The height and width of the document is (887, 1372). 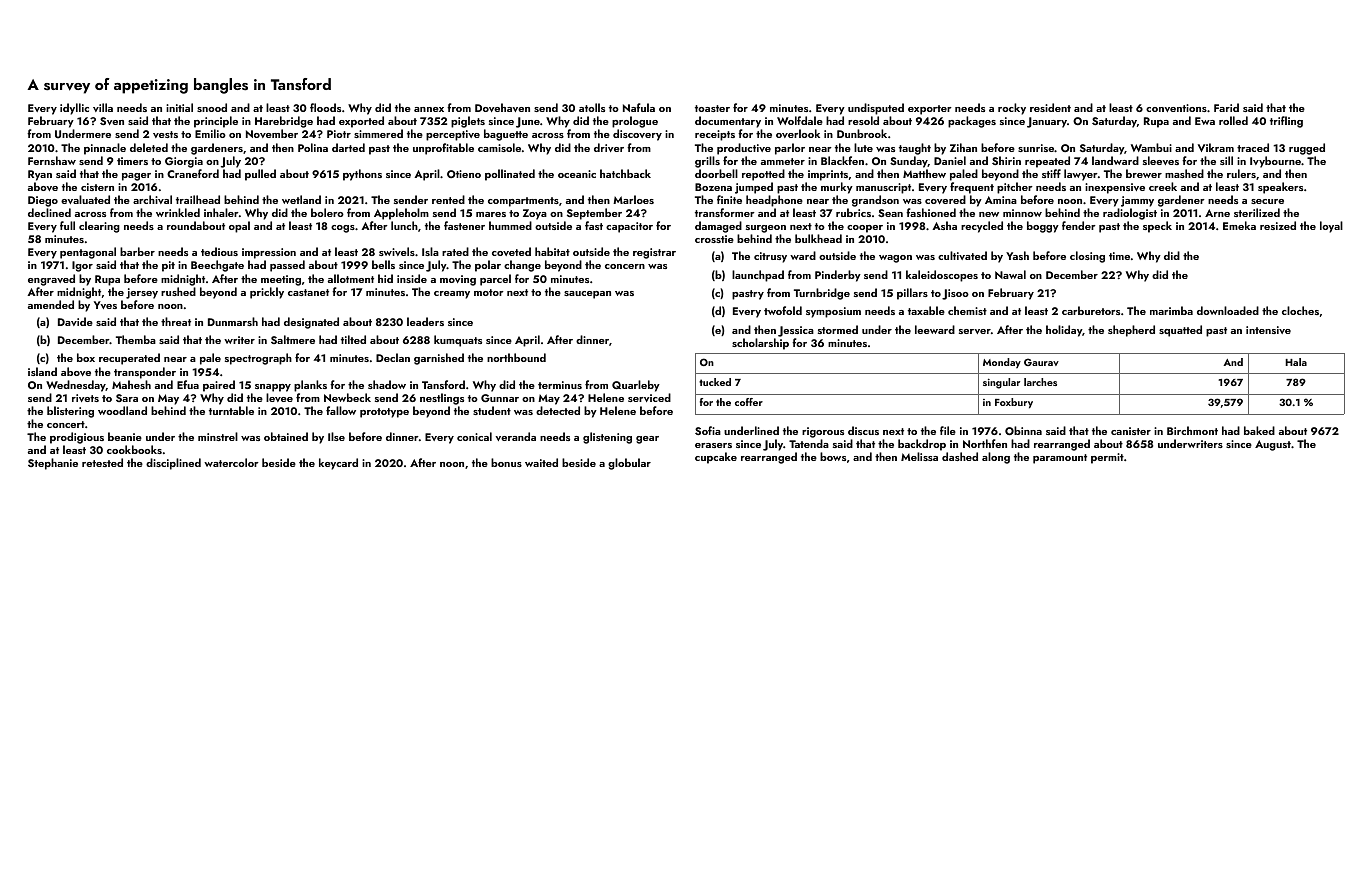 I want to click on January, so click(x=1047, y=122).
